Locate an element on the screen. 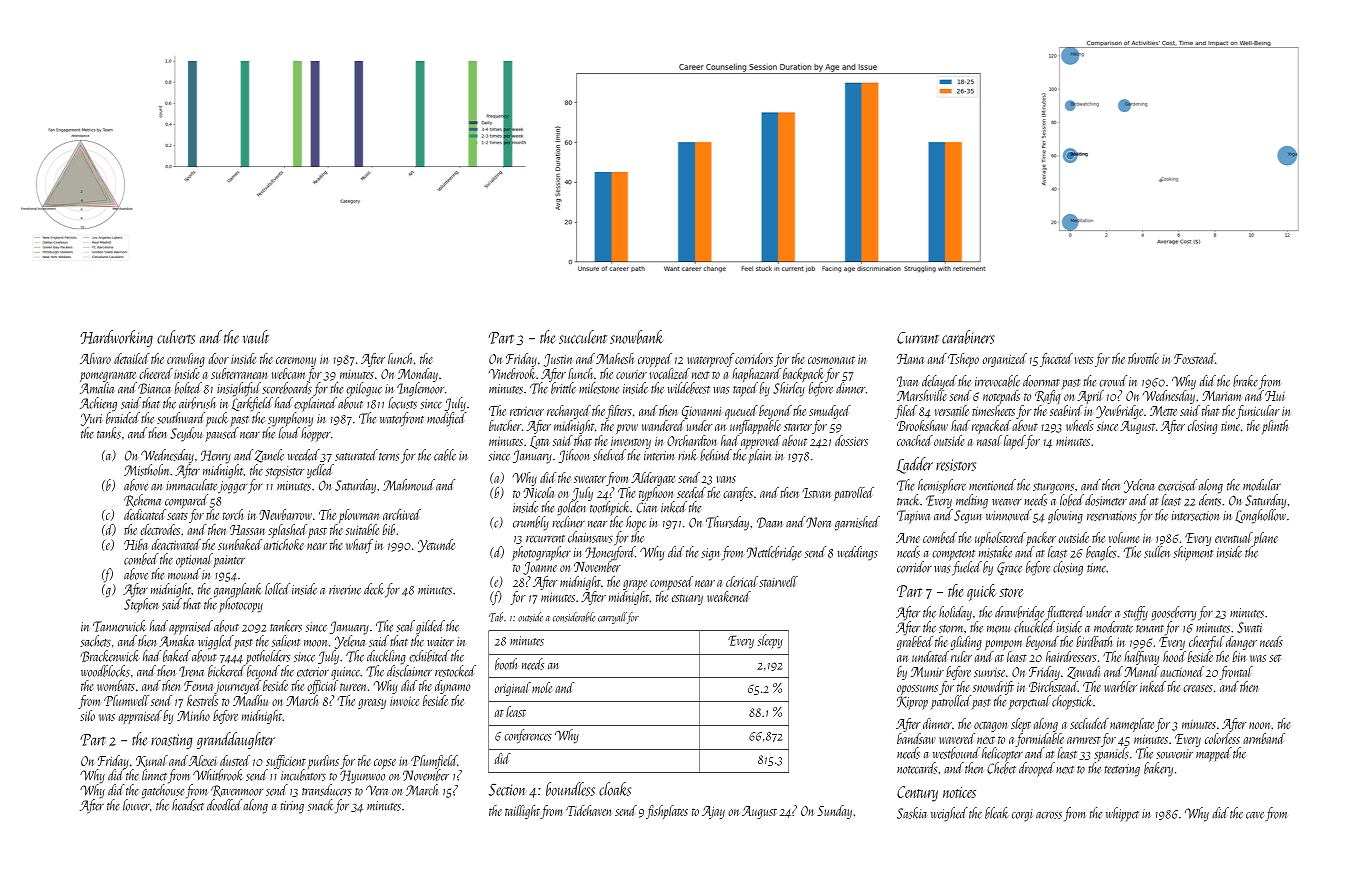 Image resolution: width=1372 pixels, height=887 pixels. Foxstead is located at coordinates (1194, 358).
